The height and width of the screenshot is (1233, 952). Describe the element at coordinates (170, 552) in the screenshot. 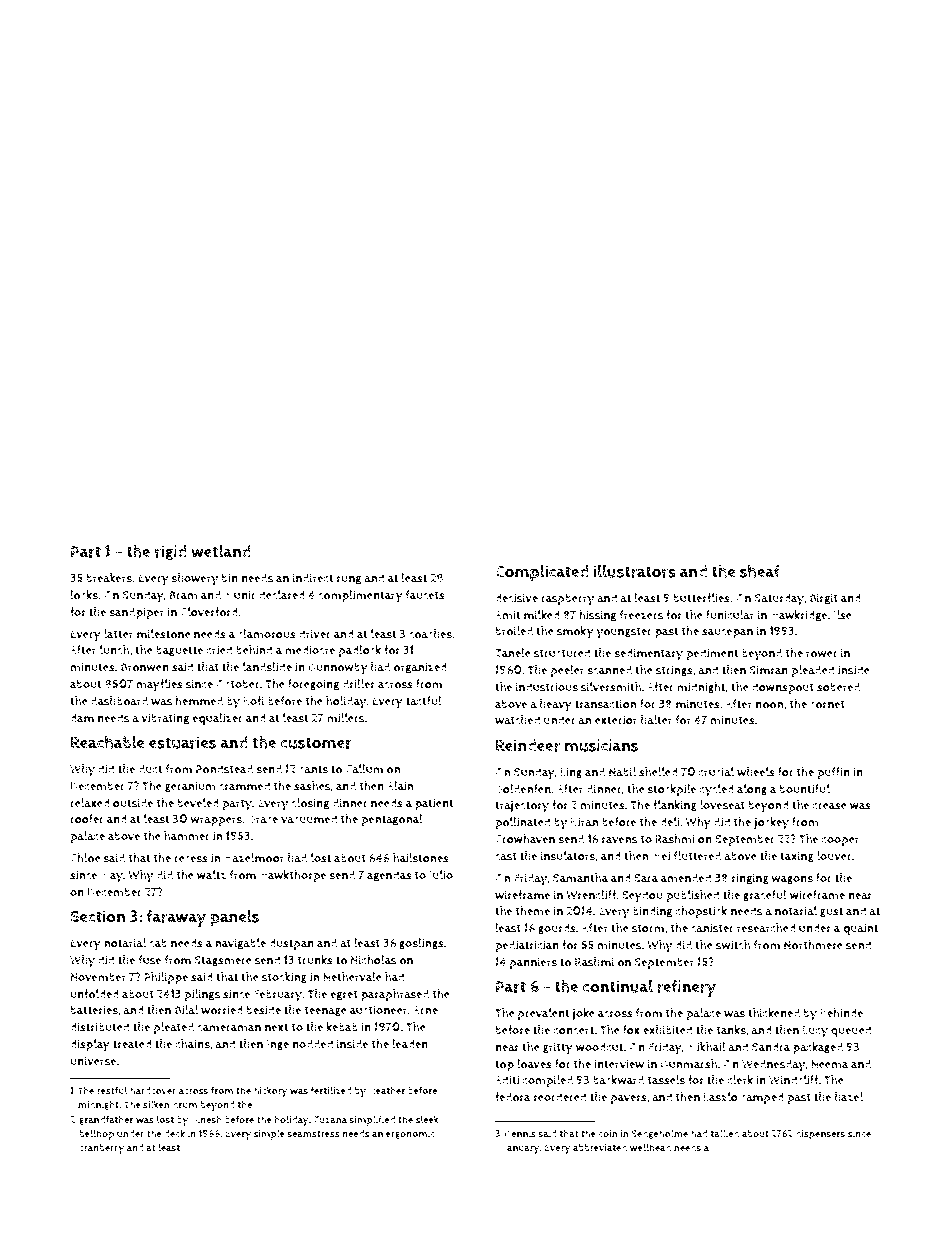

I see `rigid` at that location.
